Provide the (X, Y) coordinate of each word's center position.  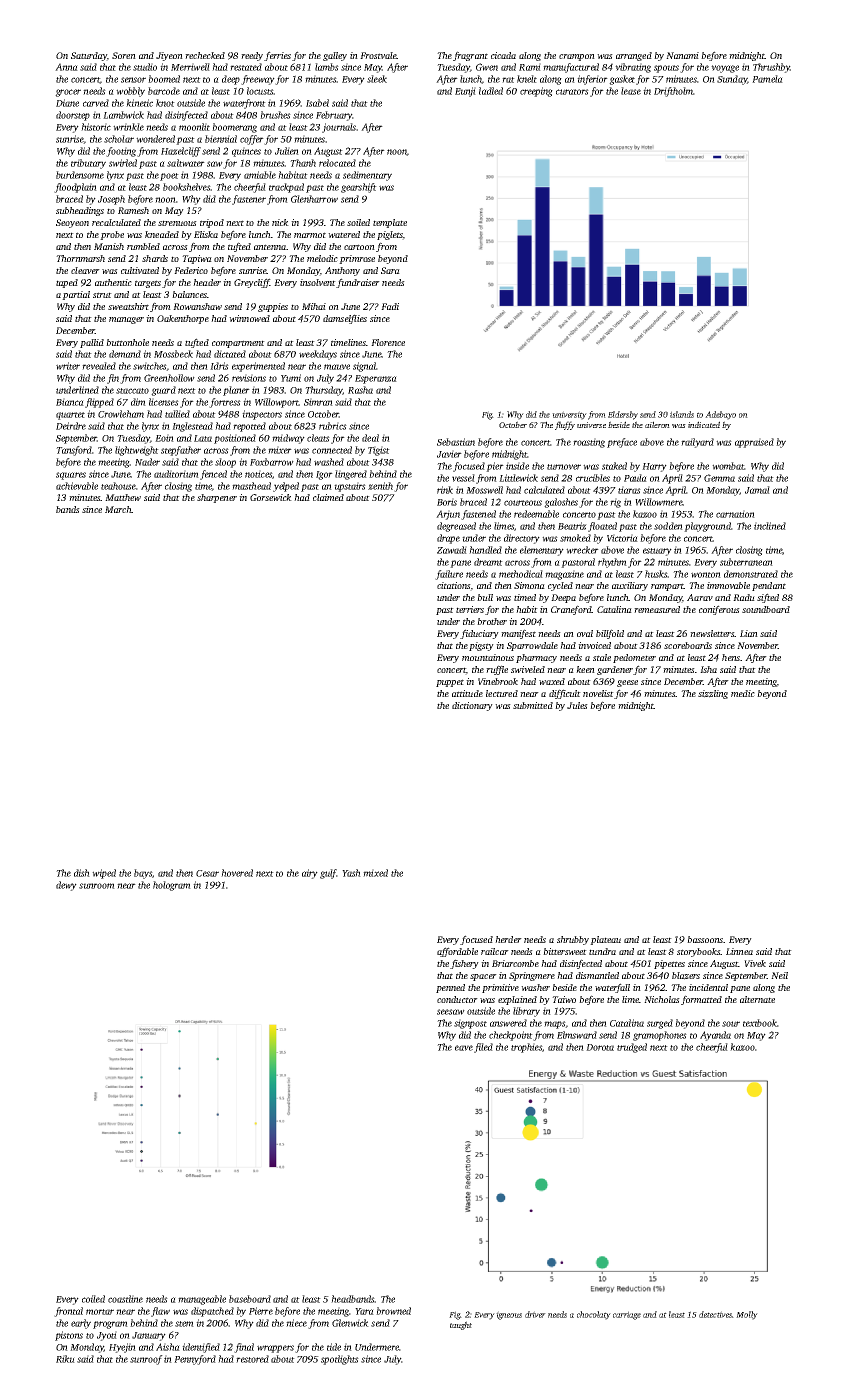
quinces (246, 152)
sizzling (713, 694)
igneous (509, 1315)
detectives (715, 1314)
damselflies (345, 319)
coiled (93, 1299)
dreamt (488, 562)
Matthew (123, 497)
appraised (754, 443)
